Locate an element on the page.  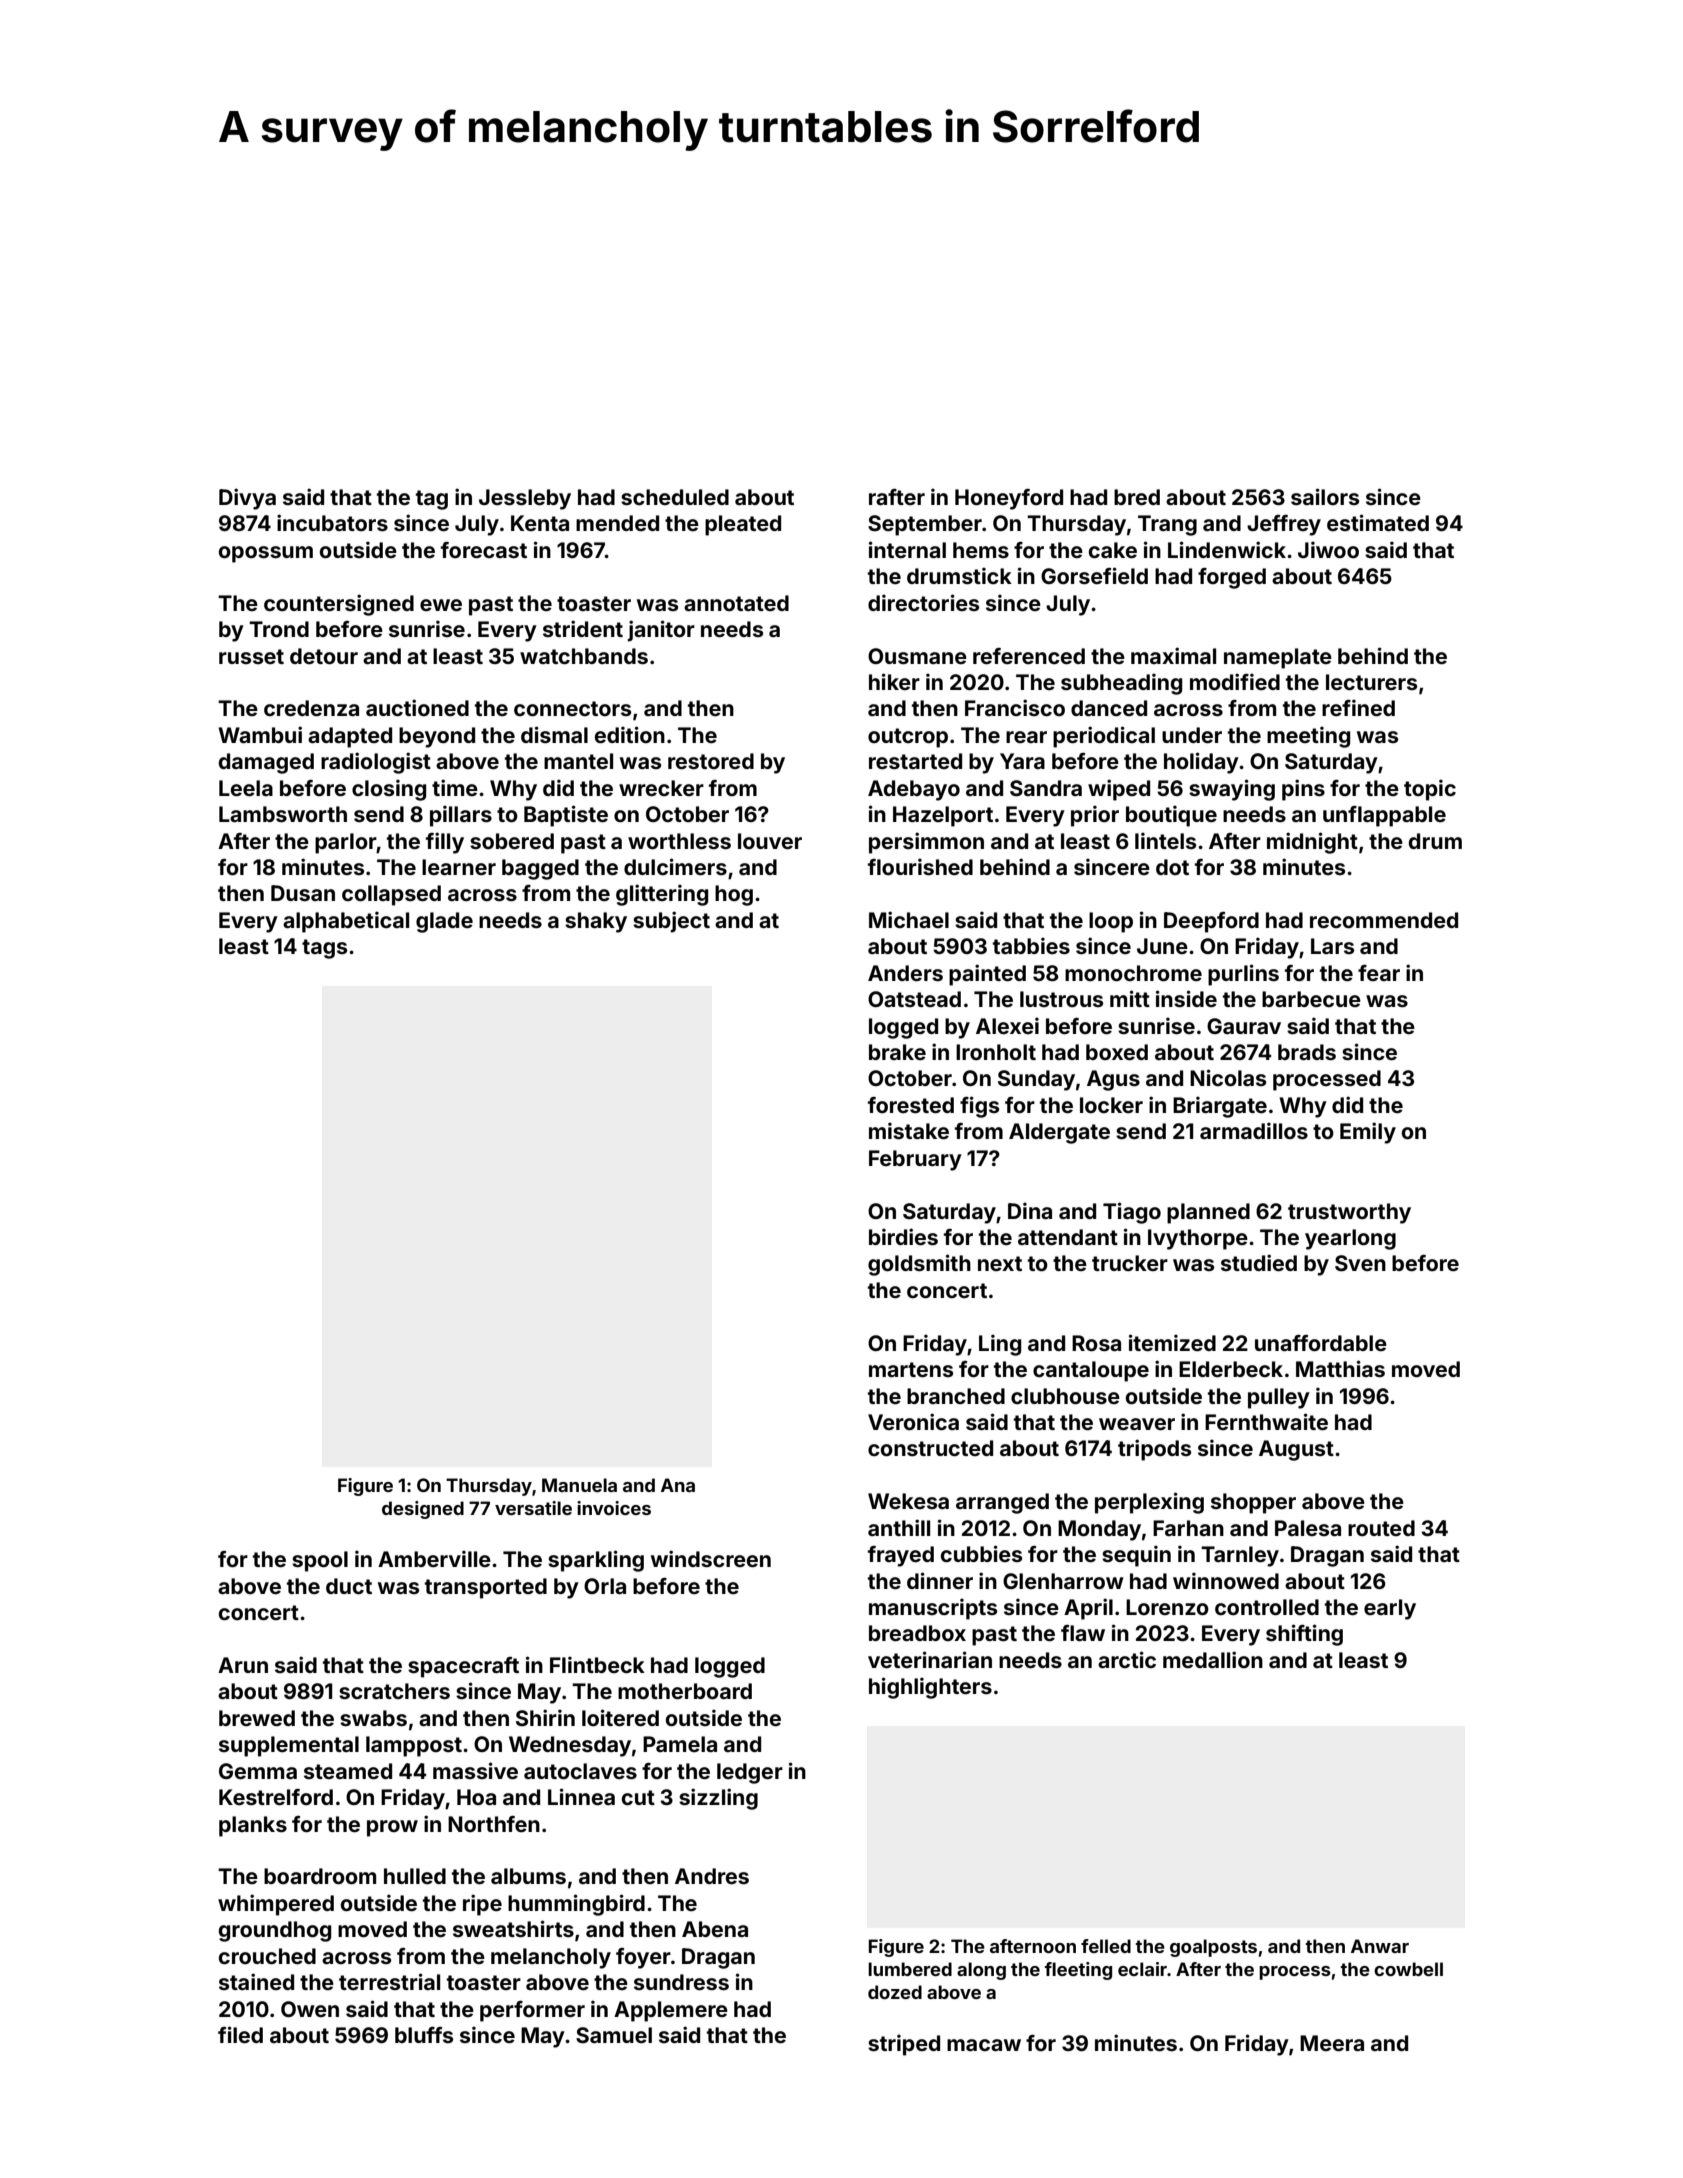
countersigned is located at coordinates (339, 605).
